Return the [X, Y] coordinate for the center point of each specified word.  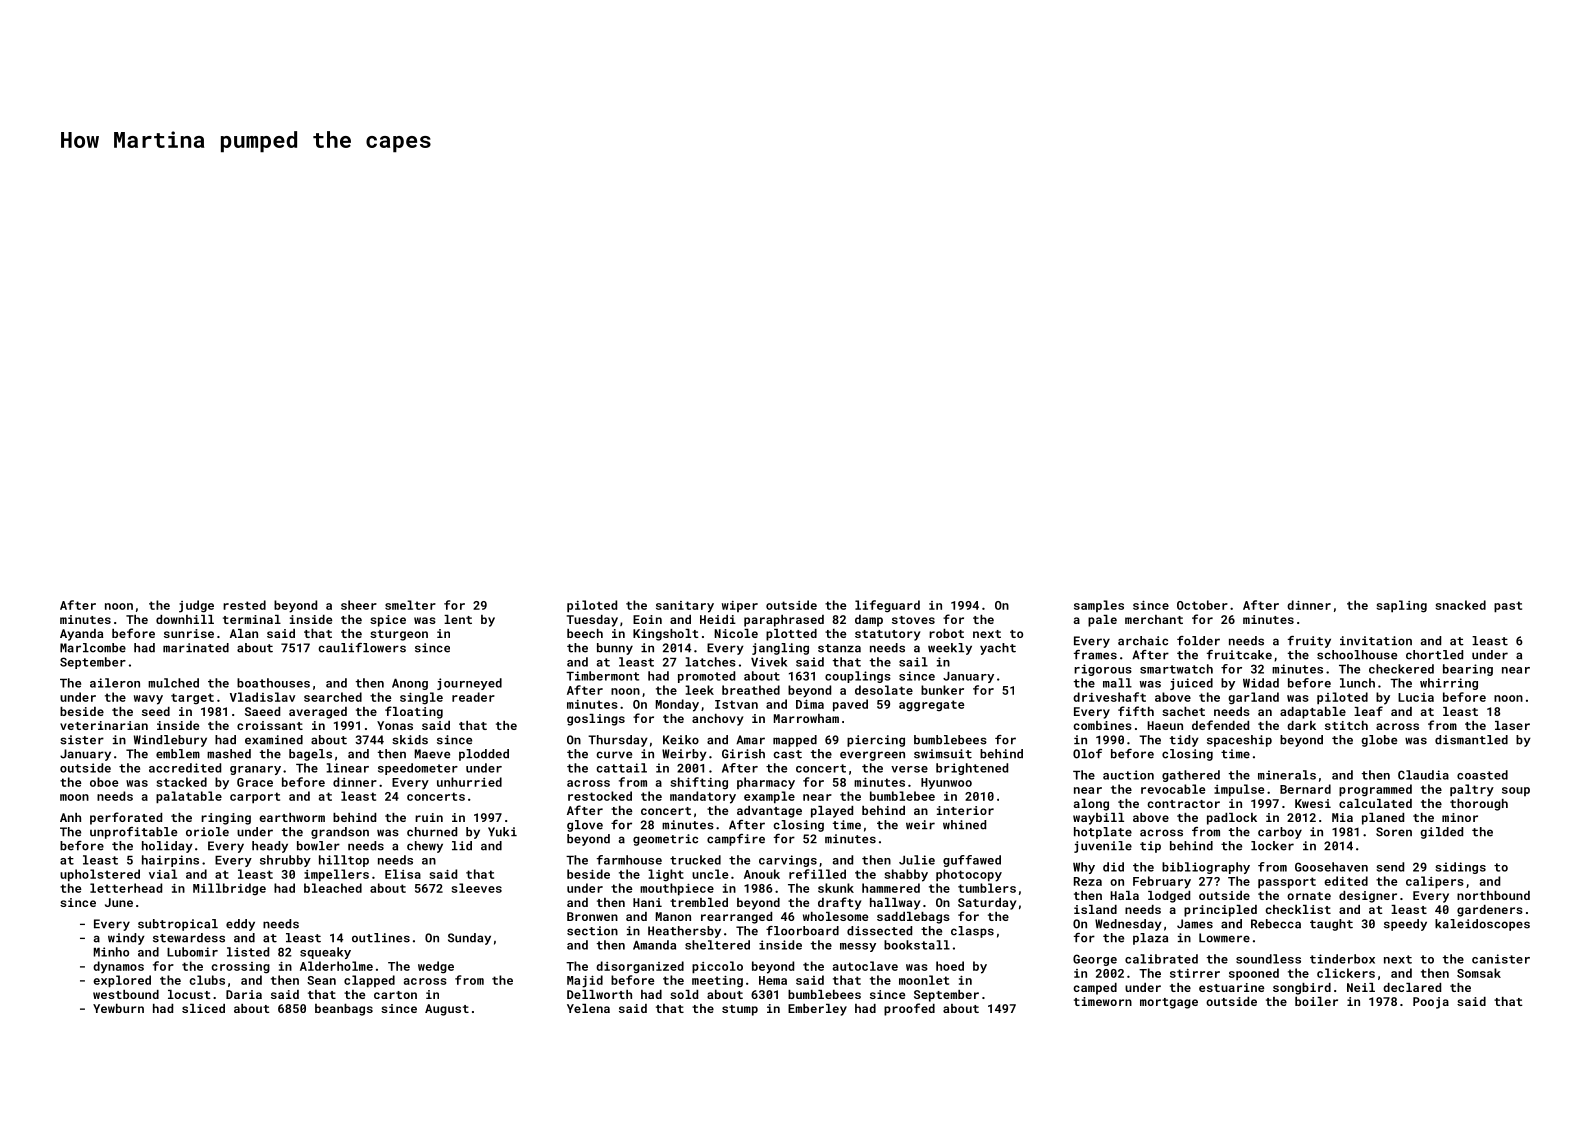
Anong [410, 684]
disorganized [640, 967]
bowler [318, 846]
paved [850, 705]
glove [585, 826]
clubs [207, 980]
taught [1331, 925]
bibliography [1206, 868]
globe [1379, 741]
